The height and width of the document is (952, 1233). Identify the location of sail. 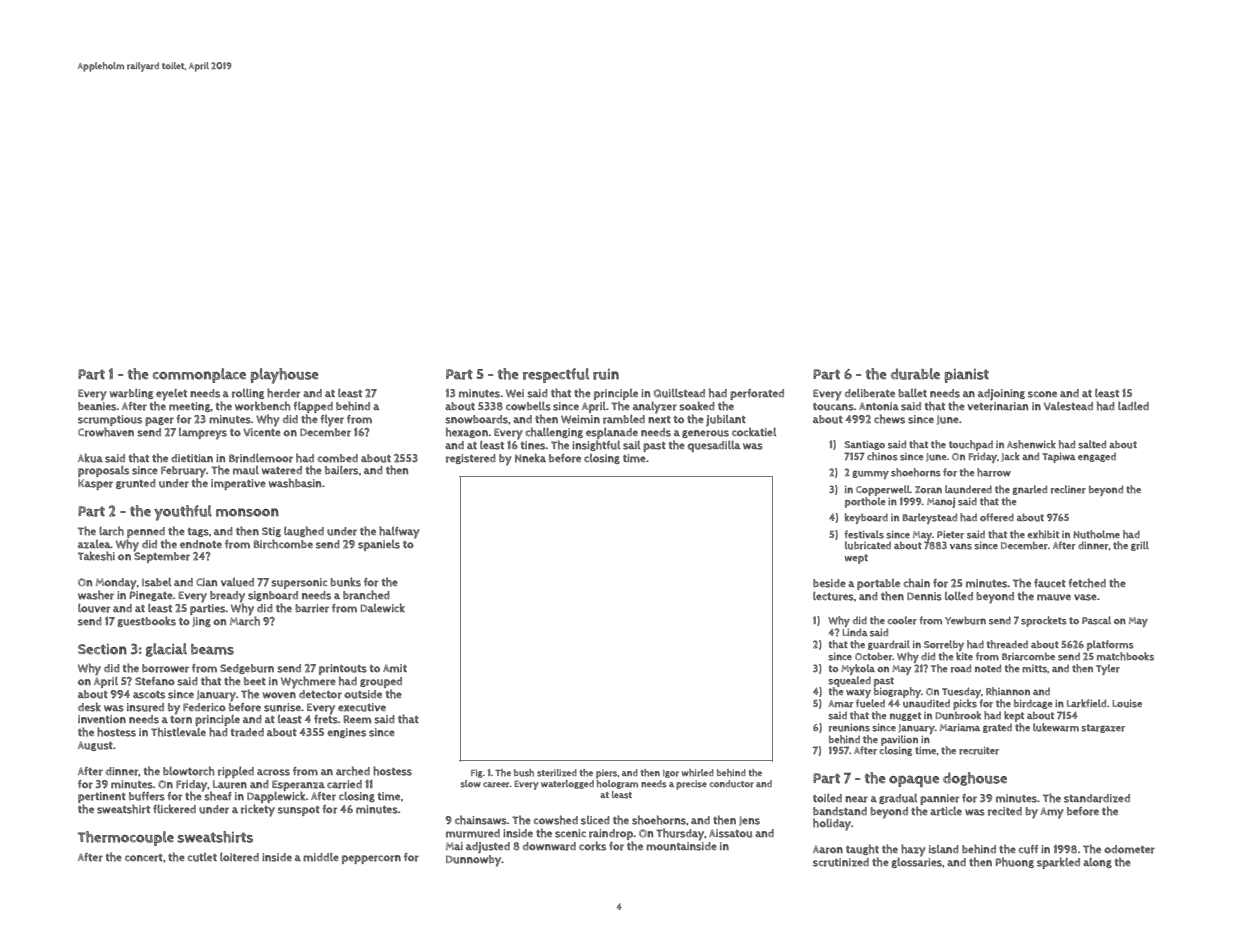
(631, 445).
